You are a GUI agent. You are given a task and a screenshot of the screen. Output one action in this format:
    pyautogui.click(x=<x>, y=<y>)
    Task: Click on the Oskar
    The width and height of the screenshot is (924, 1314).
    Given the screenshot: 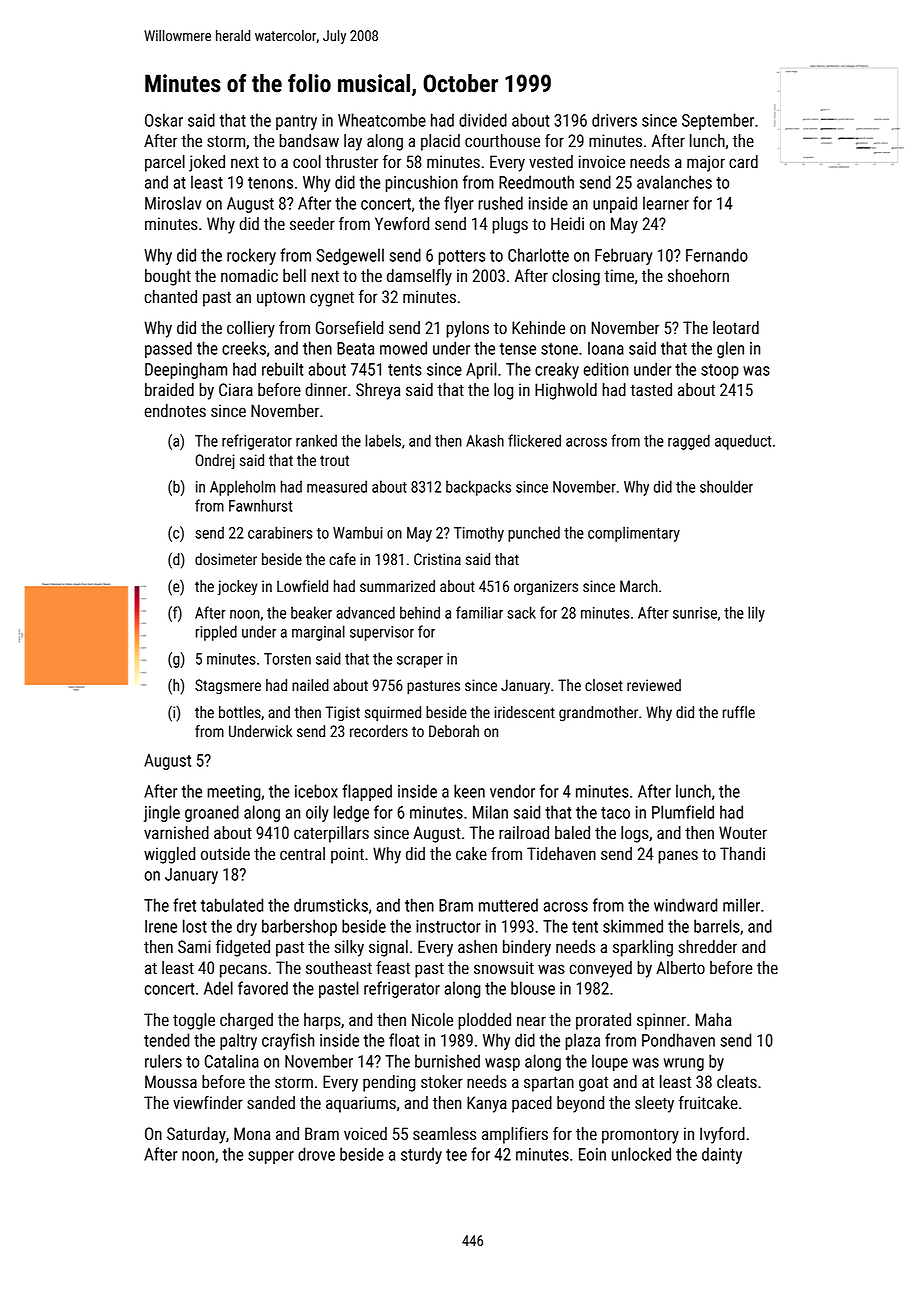 What is the action you would take?
    pyautogui.click(x=164, y=120)
